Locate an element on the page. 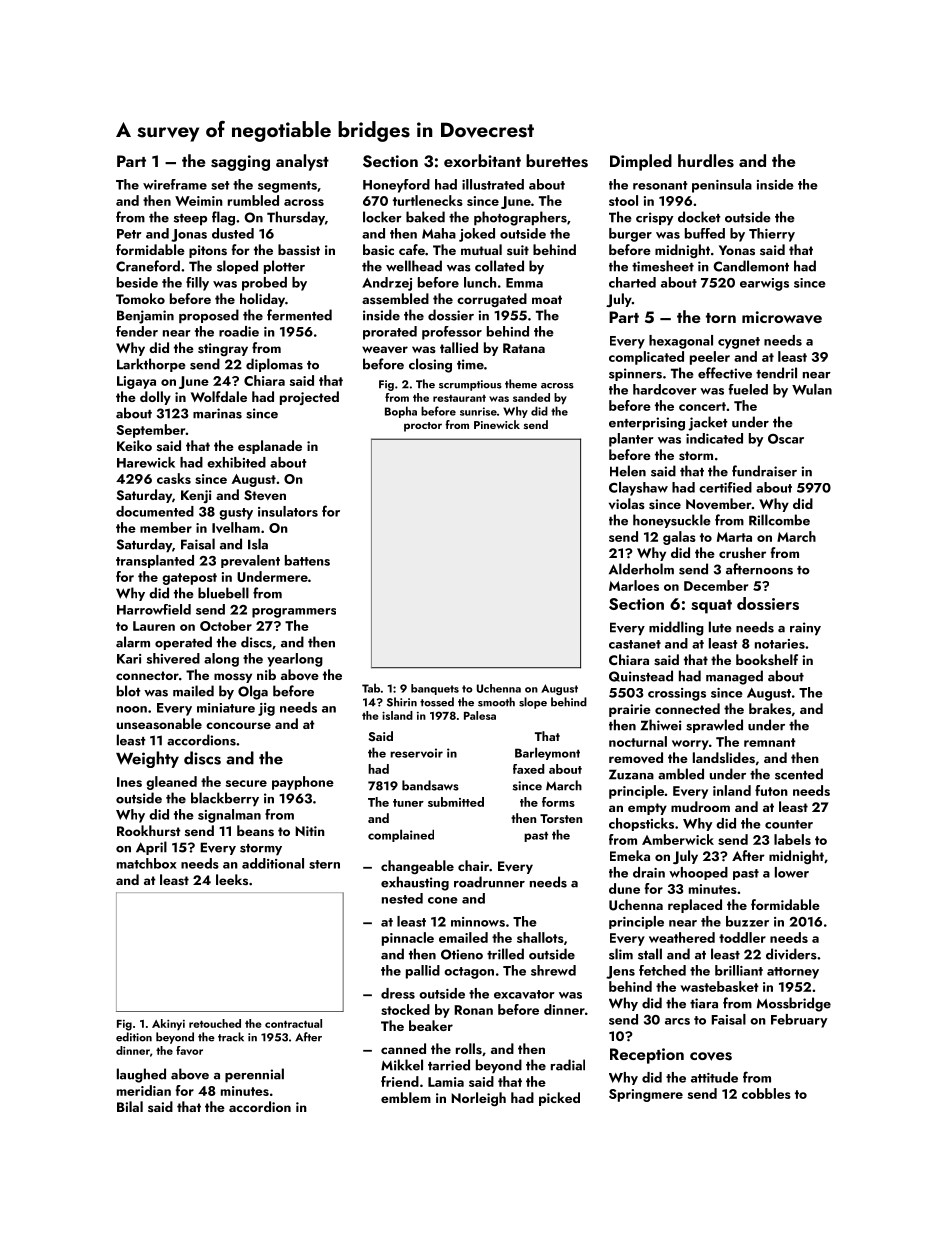 This image has width=952, height=1233. picked is located at coordinates (559, 1099).
